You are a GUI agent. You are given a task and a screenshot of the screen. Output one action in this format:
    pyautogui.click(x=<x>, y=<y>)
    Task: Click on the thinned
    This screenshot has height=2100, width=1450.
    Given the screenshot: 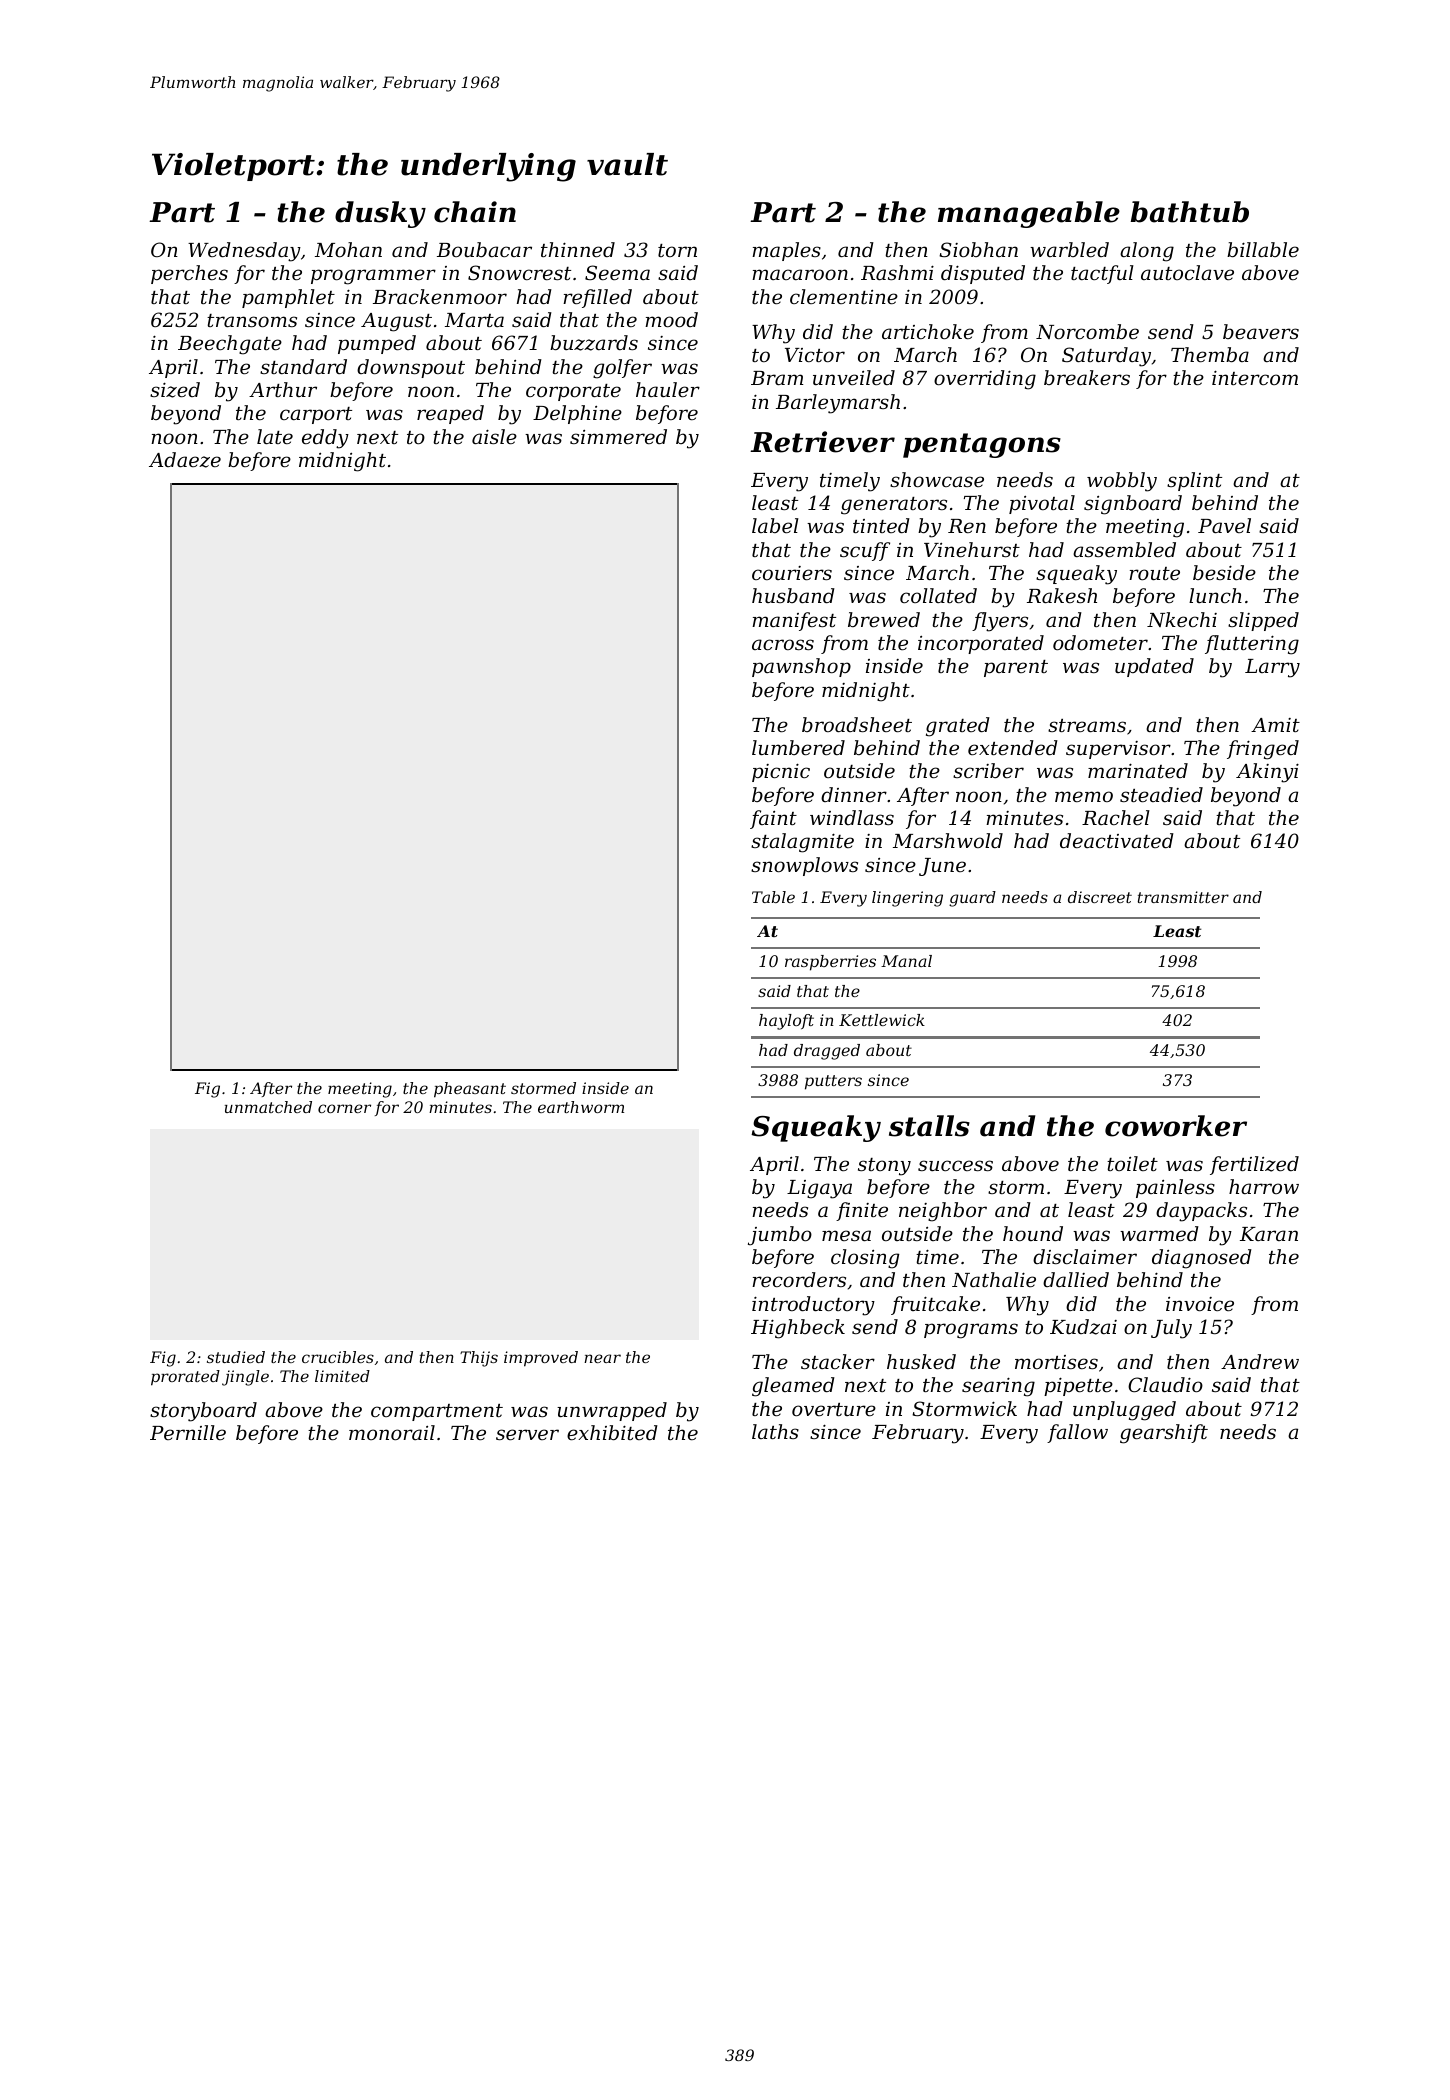 What is the action you would take?
    pyautogui.click(x=578, y=249)
